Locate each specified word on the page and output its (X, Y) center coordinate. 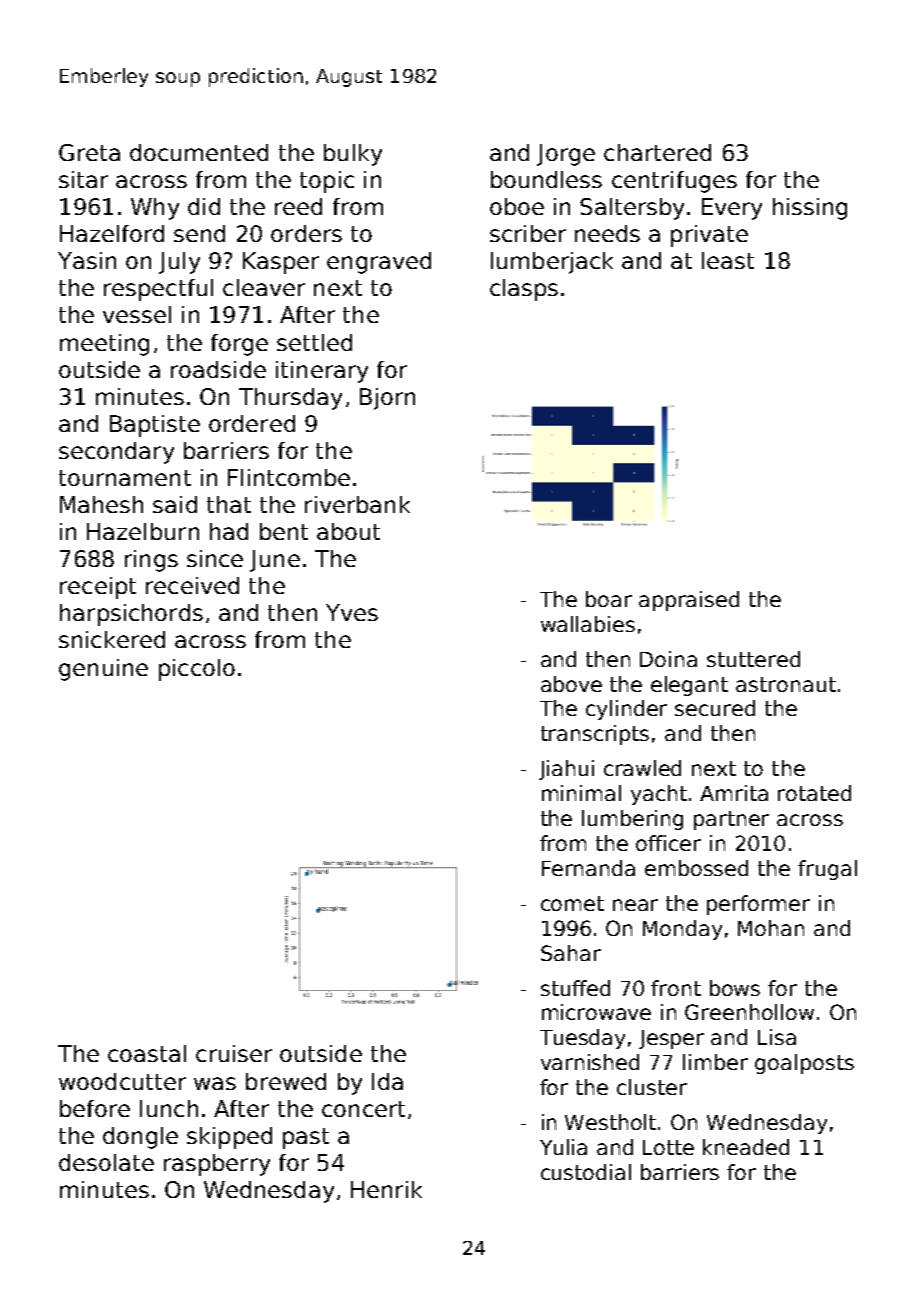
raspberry (217, 1165)
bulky (353, 155)
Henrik (386, 1189)
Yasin (87, 260)
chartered (657, 152)
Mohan (771, 928)
